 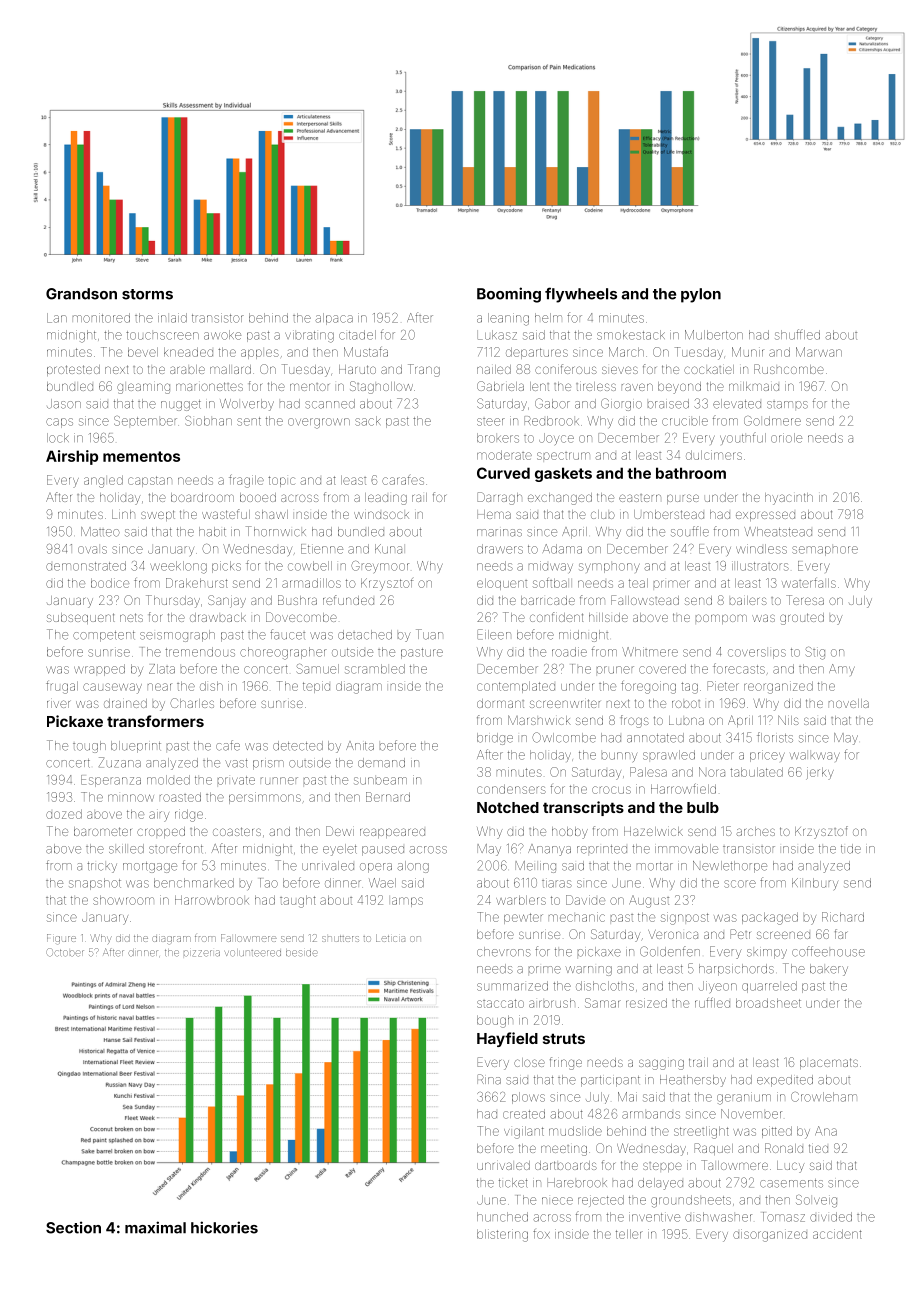 What do you see at coordinates (655, 866) in the image?
I see `mortar` at bounding box center [655, 866].
